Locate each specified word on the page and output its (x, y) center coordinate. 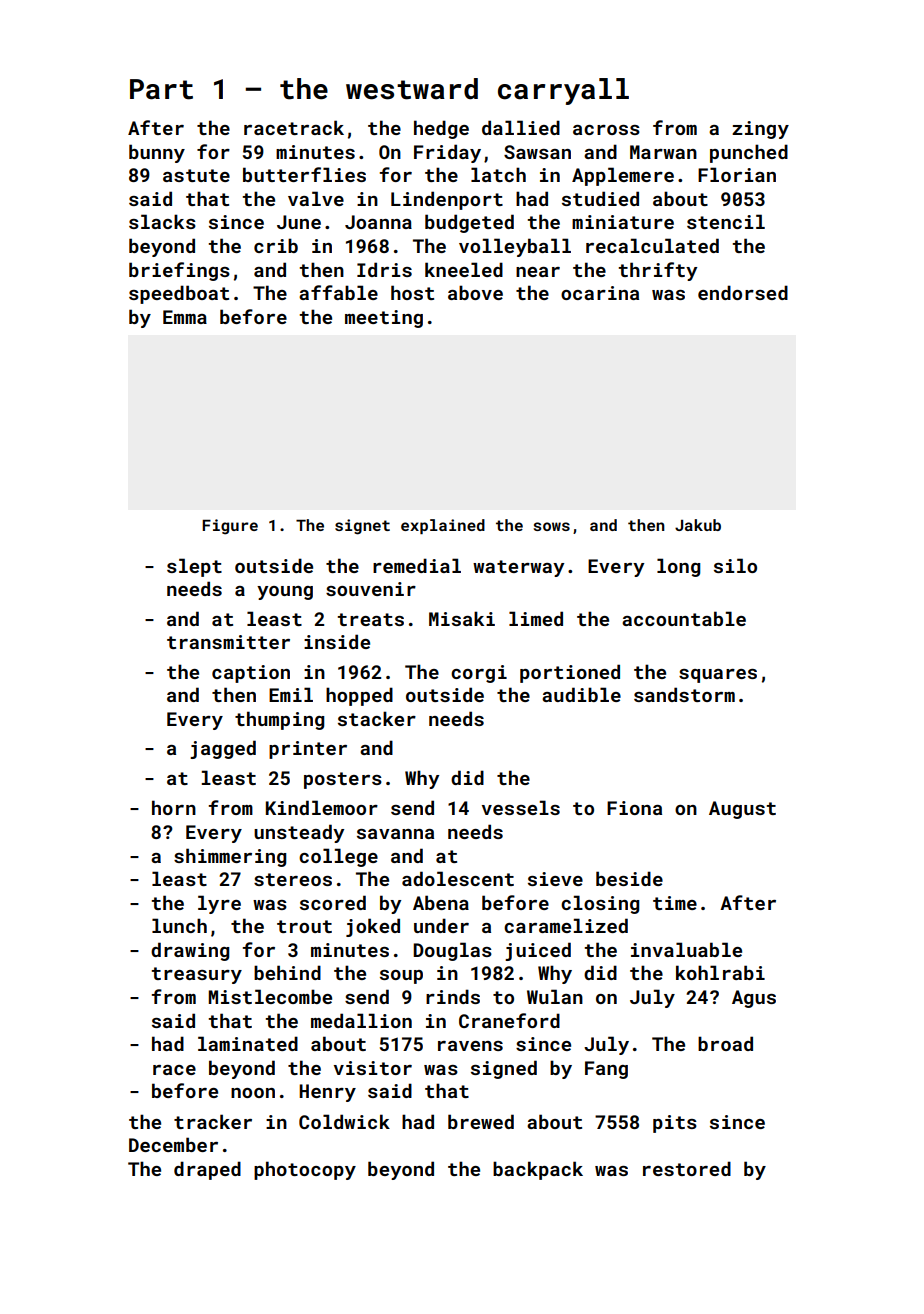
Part (161, 89)
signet (362, 527)
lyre (219, 904)
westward (412, 89)
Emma (185, 317)
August (742, 810)
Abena (441, 902)
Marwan (663, 152)
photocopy (305, 1170)
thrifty (658, 271)
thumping (279, 720)
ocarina (600, 293)
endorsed (743, 292)
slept (194, 567)
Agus (754, 999)
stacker (377, 718)
